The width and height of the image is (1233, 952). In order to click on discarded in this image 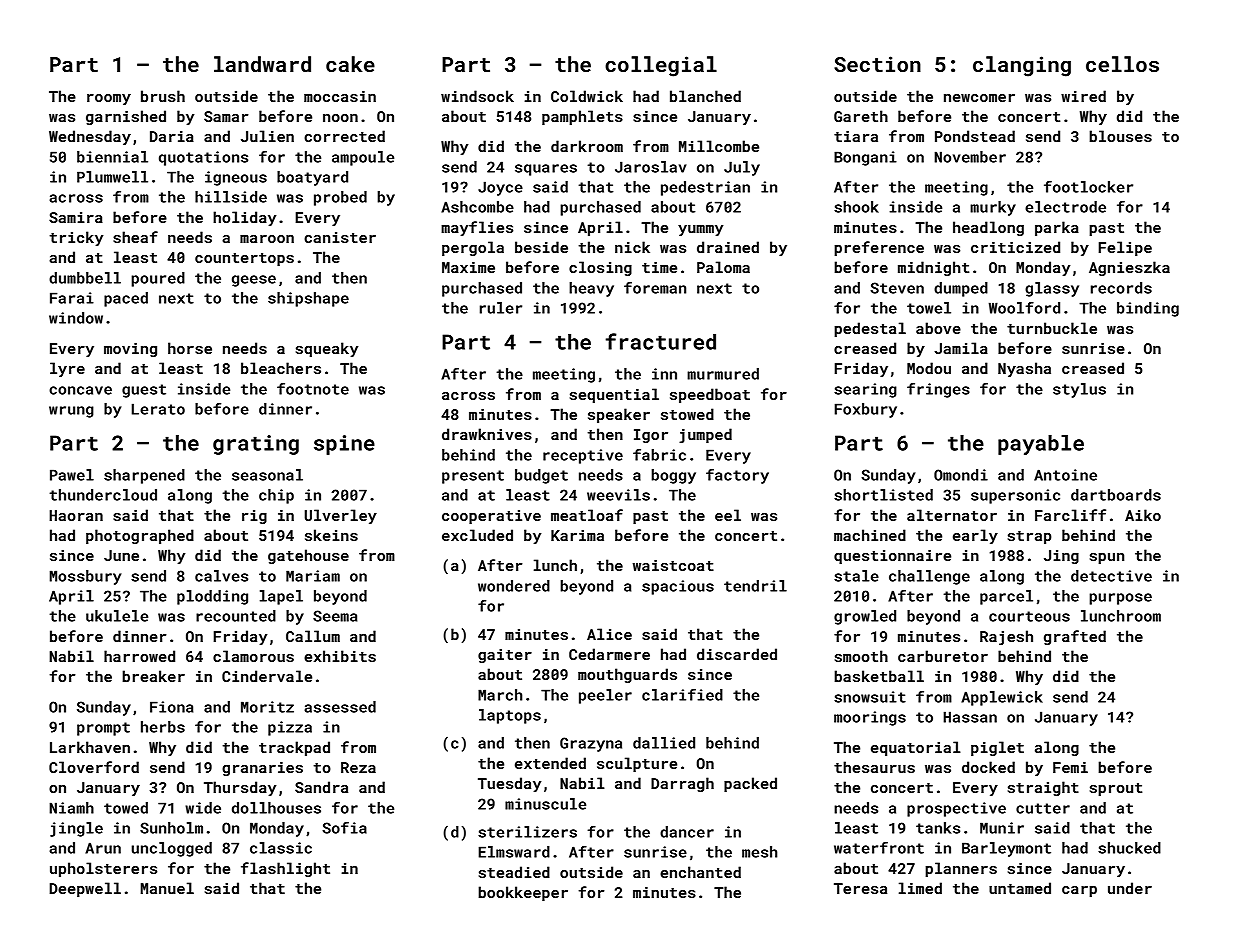, I will do `click(737, 654)`.
